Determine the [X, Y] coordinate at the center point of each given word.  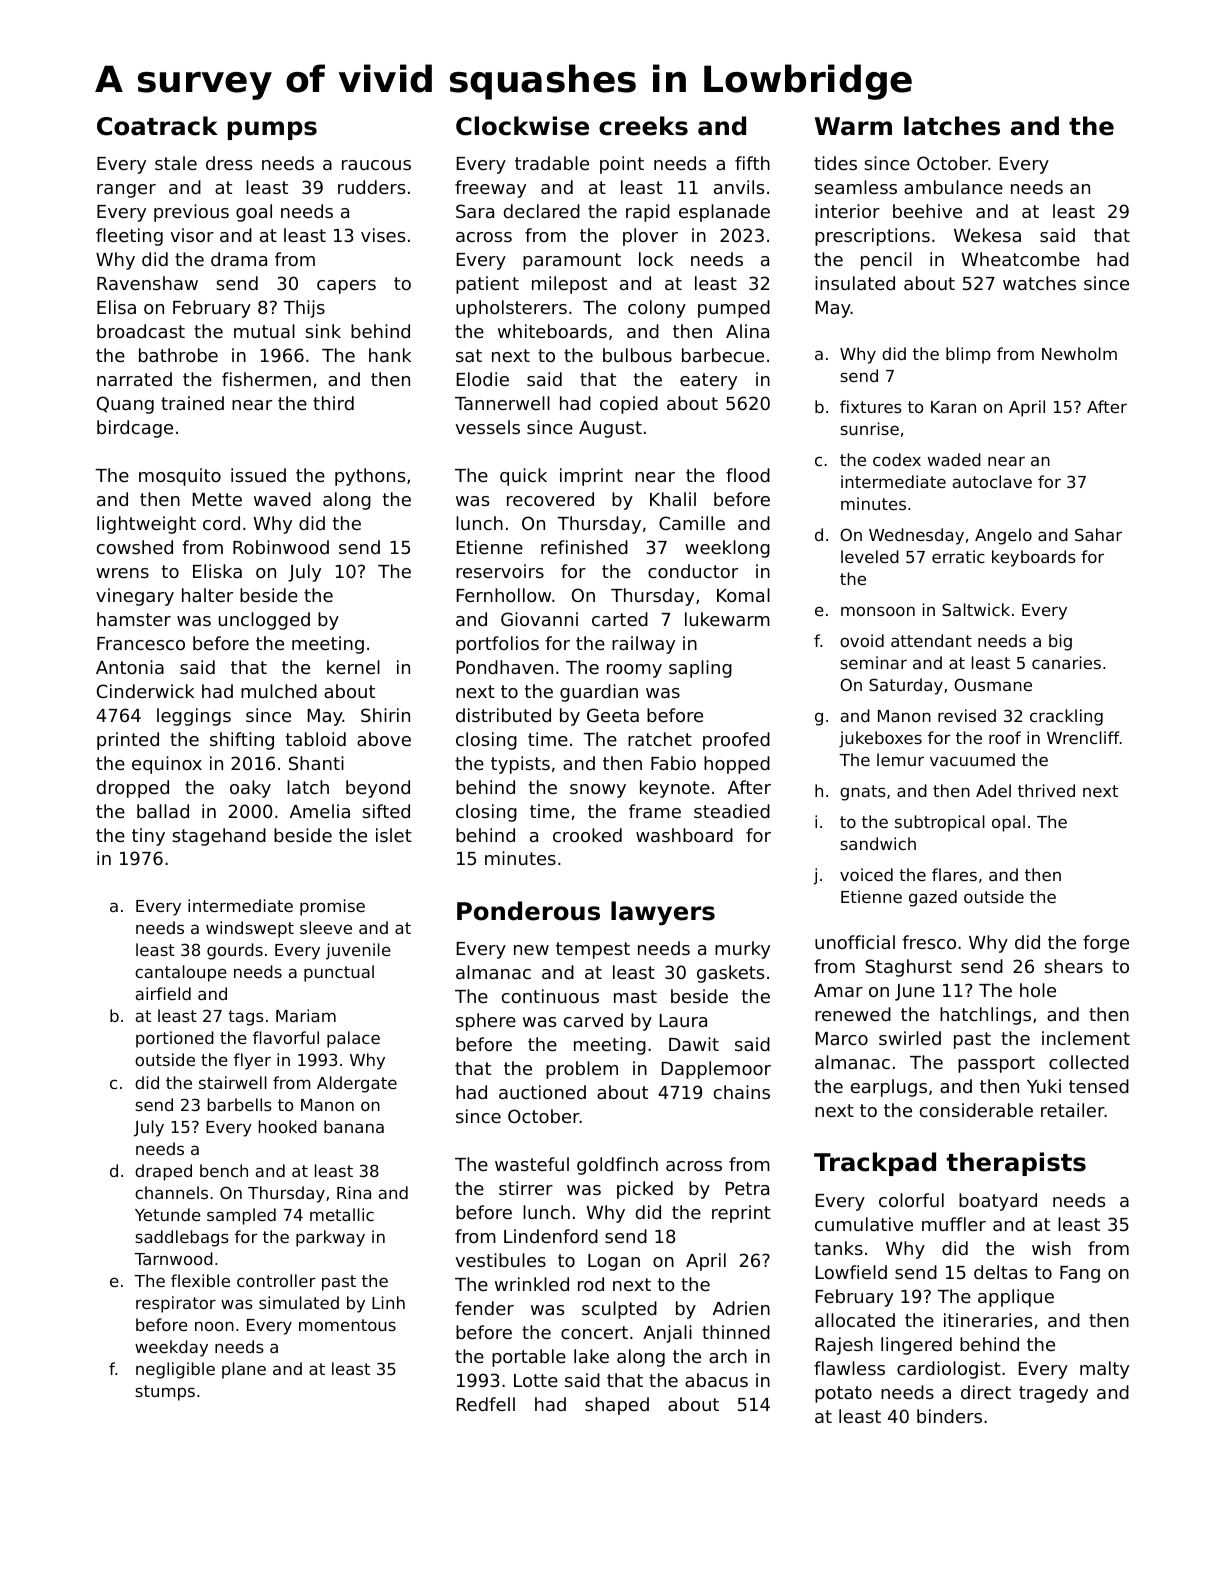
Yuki [1044, 1086]
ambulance [953, 187]
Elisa [116, 307]
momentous [347, 1325]
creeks [643, 126]
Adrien [741, 1308]
